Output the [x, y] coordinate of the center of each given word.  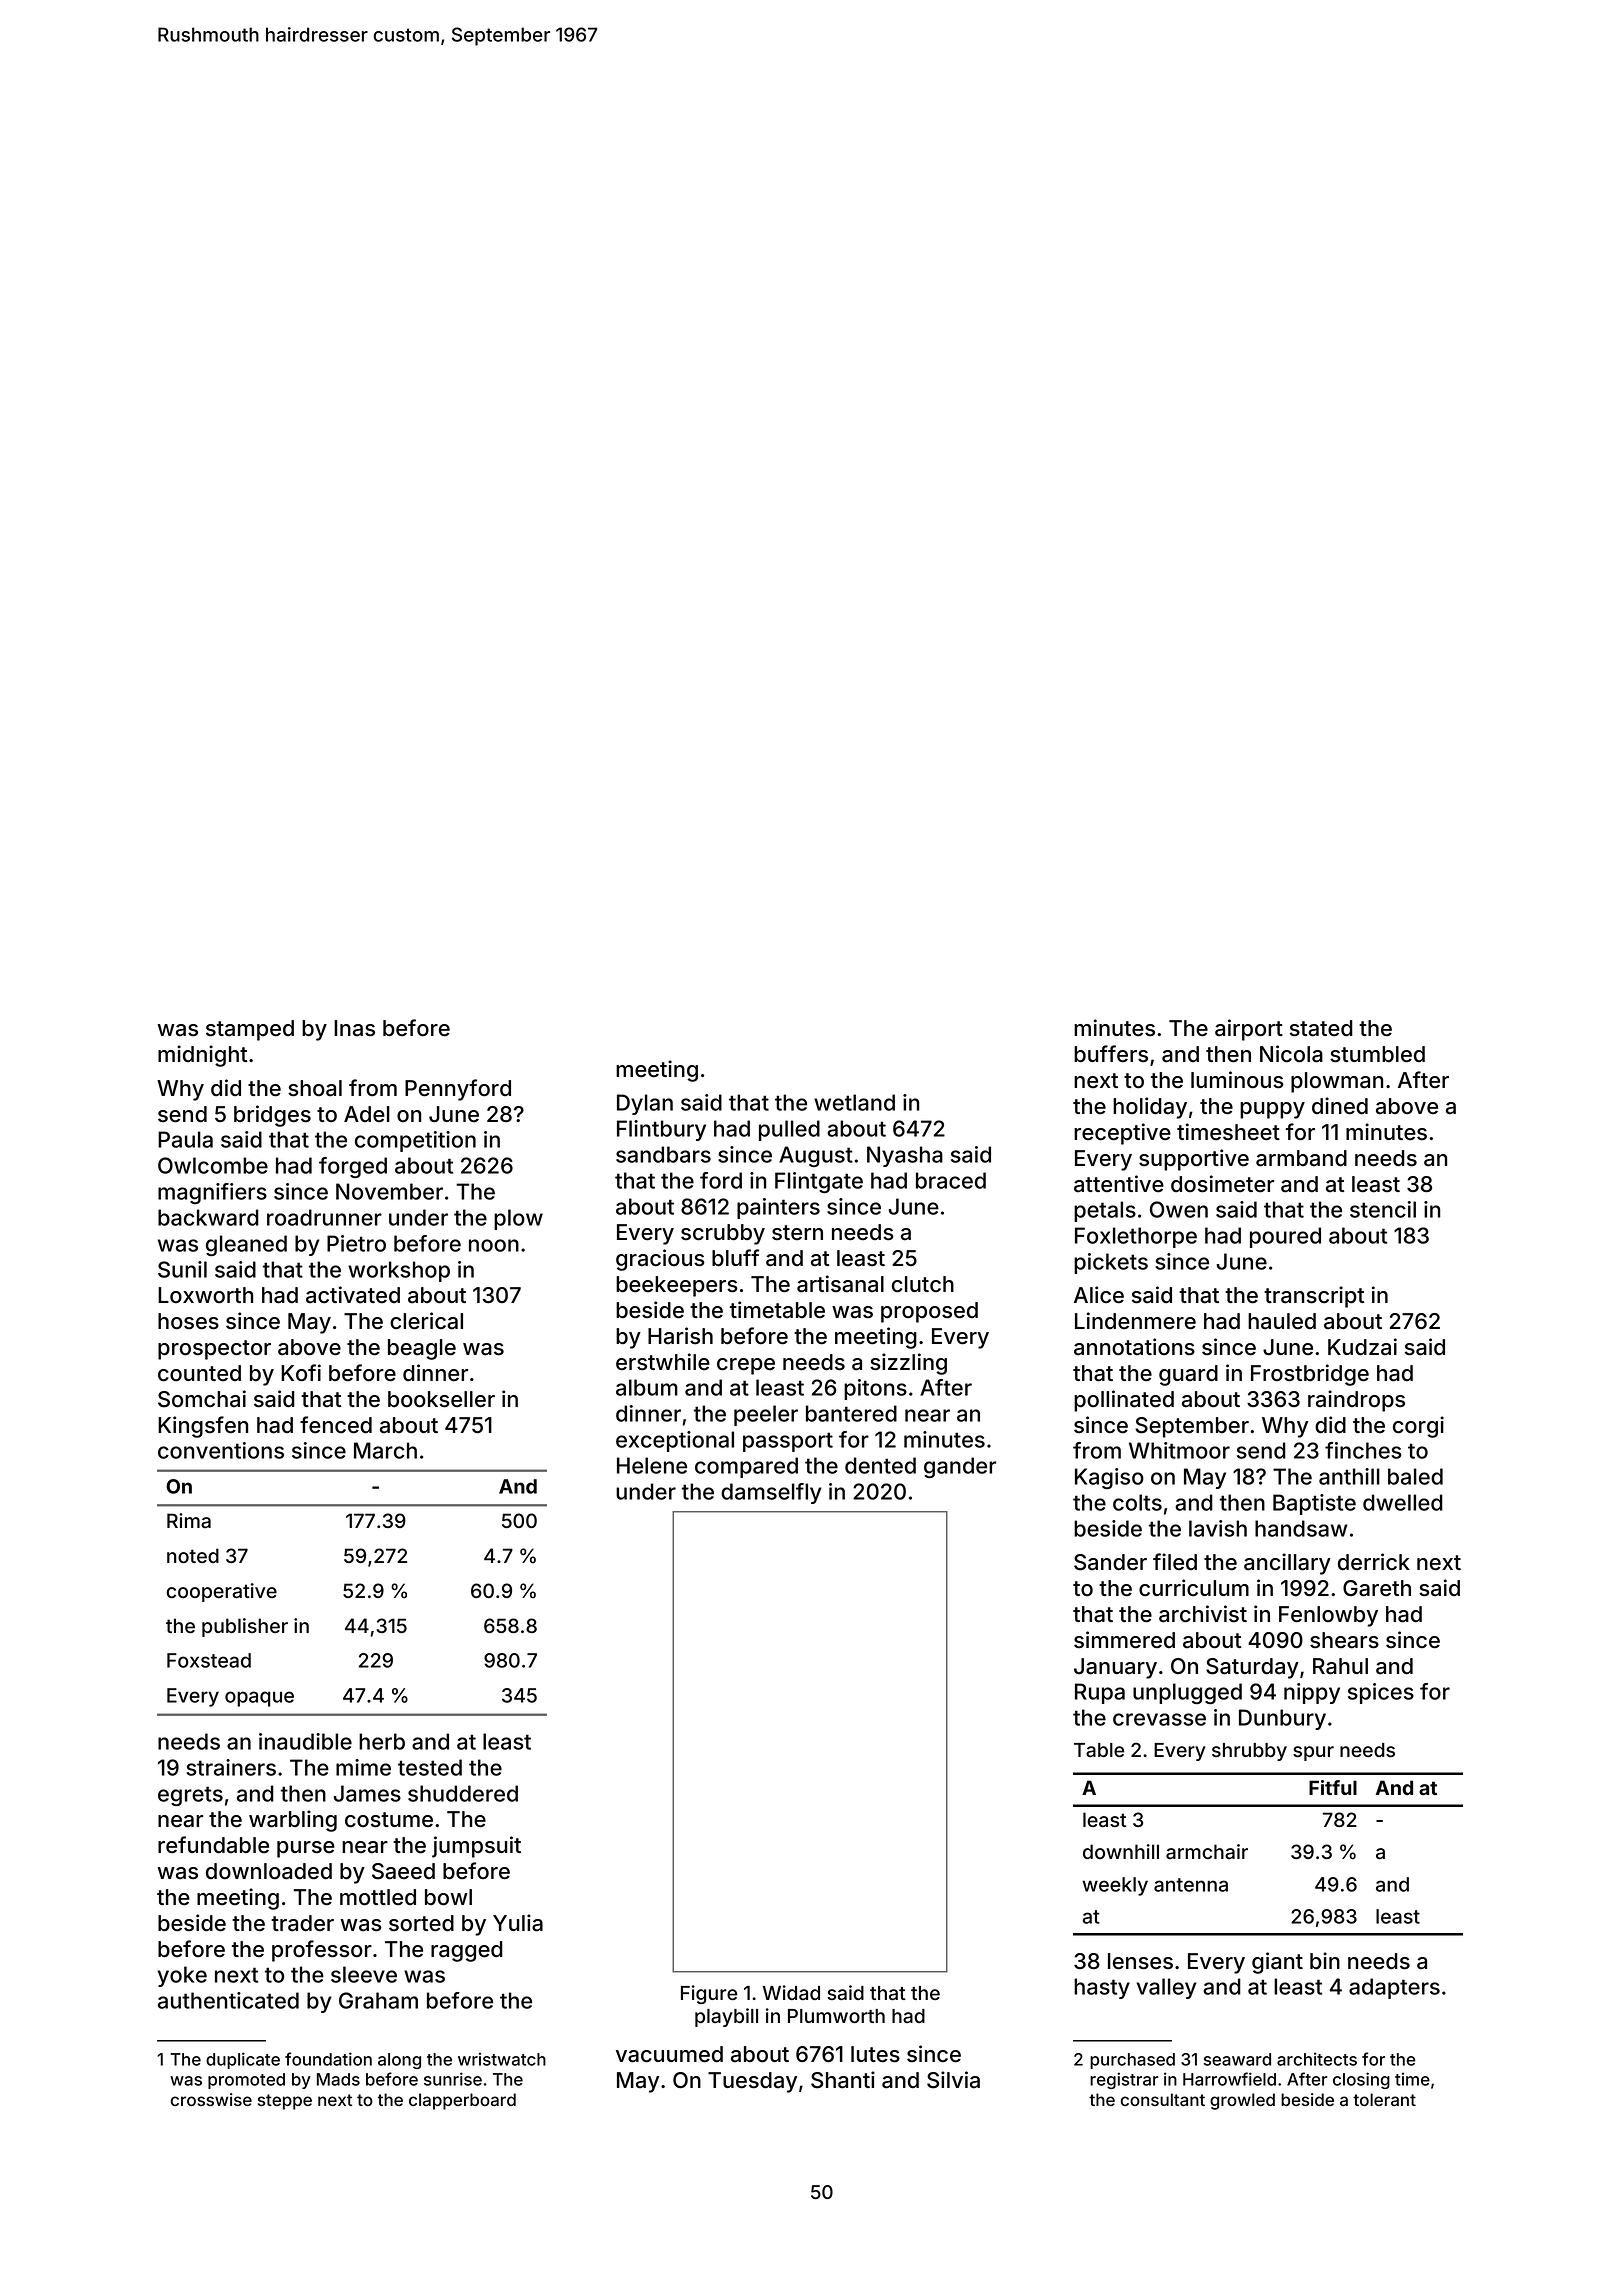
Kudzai [1362, 1347]
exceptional [675, 1441]
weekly [1115, 1886]
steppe [285, 2102]
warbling [293, 1821]
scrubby [723, 1234]
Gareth [1377, 1588]
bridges [272, 1116]
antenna [1191, 1885]
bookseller [441, 1399]
